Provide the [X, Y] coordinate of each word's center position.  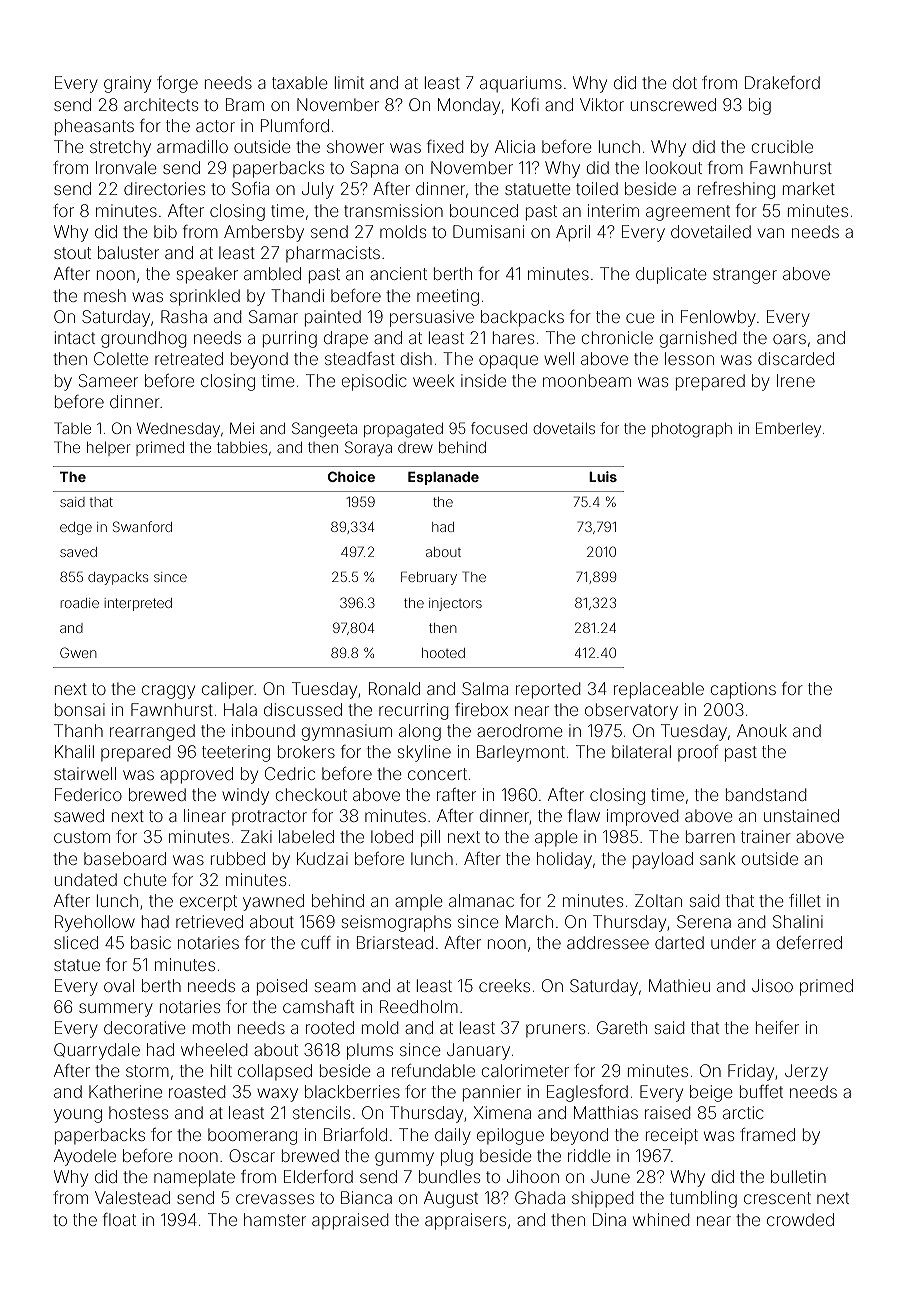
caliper [228, 690]
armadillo [192, 146]
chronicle [617, 337]
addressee [608, 942]
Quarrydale [97, 1051]
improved [642, 817]
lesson [689, 358]
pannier [492, 1093]
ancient [398, 273]
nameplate [194, 1178]
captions [743, 690]
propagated [403, 430]
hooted [443, 653]
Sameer [108, 380]
